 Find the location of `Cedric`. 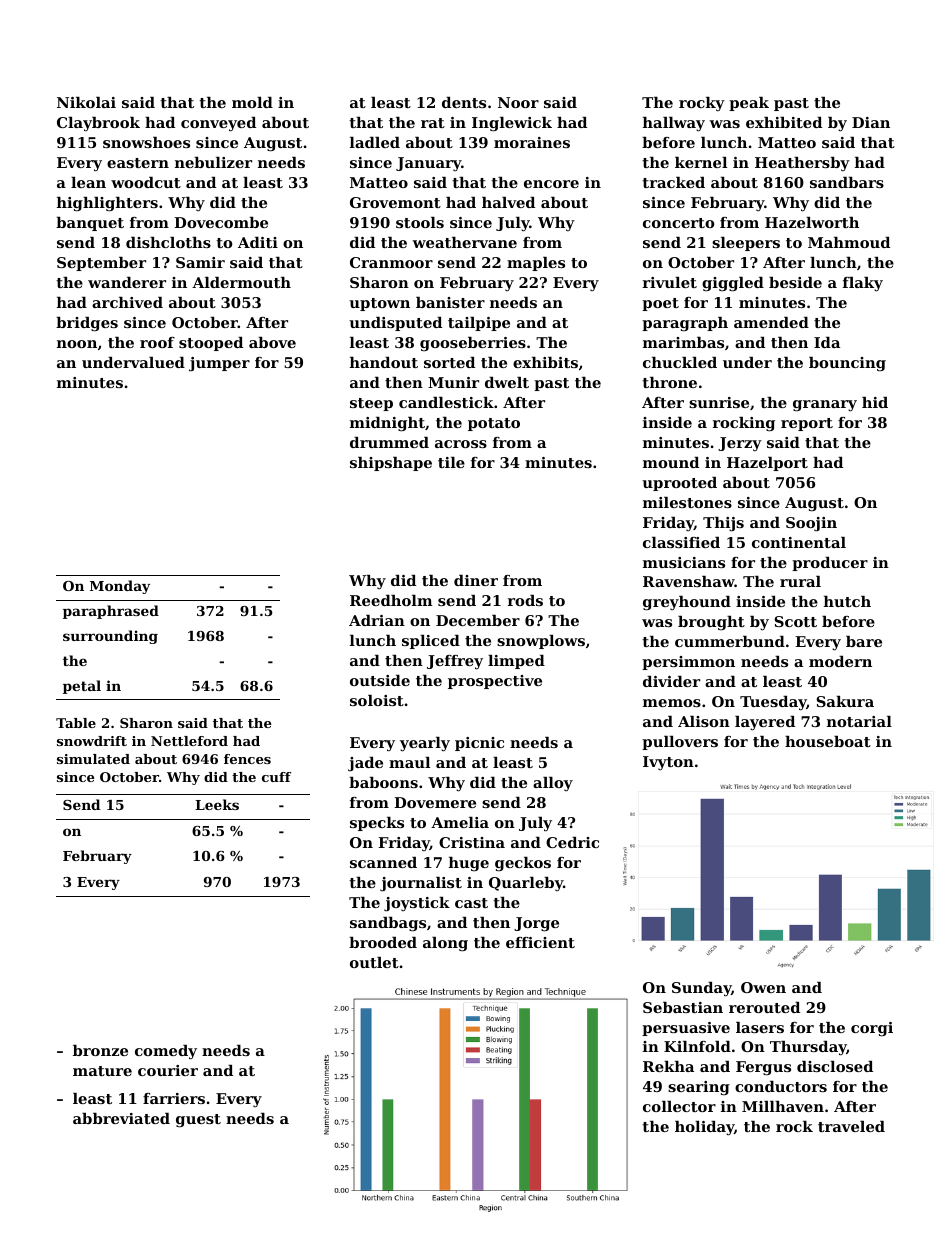

Cedric is located at coordinates (572, 842).
